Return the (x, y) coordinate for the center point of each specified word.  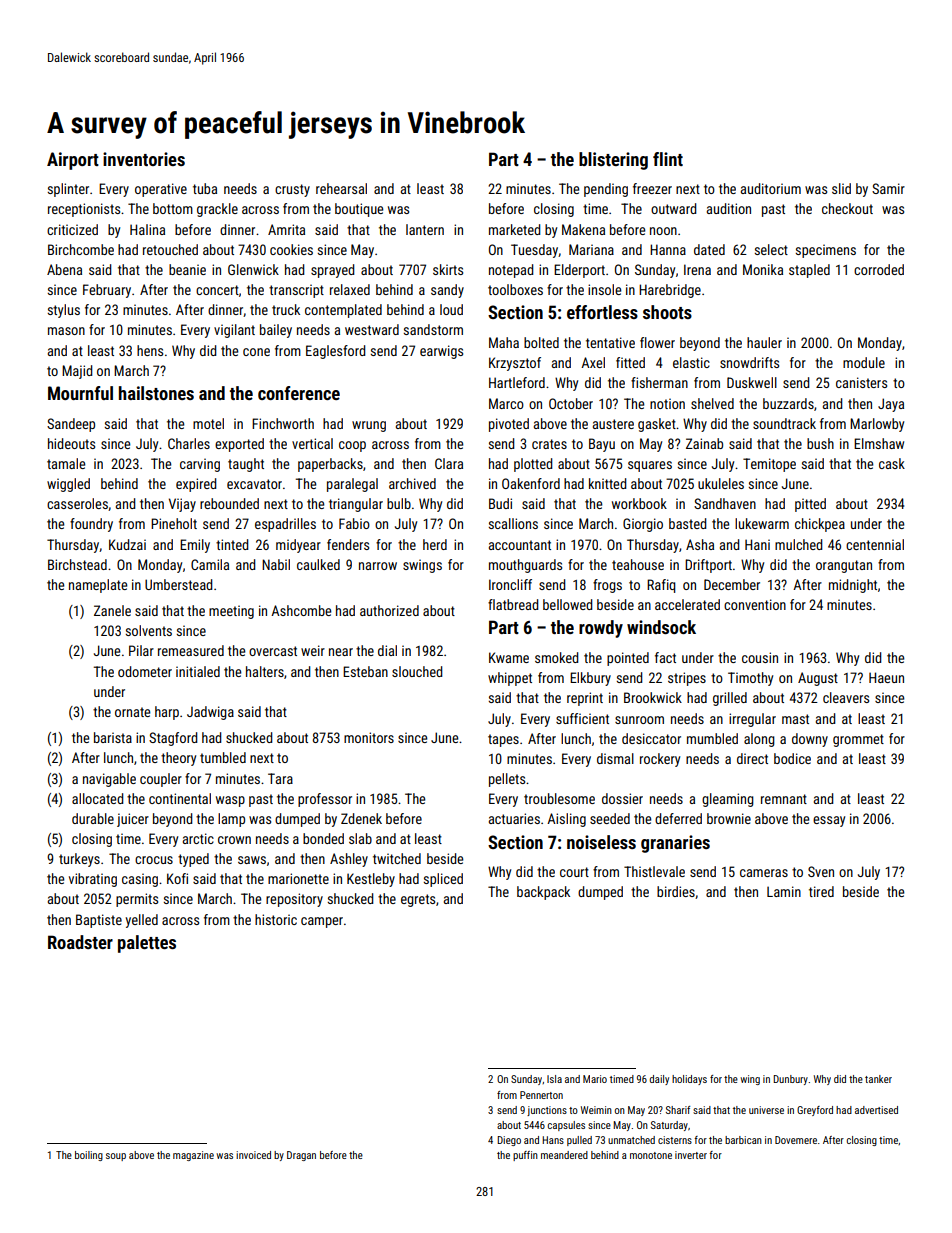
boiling (89, 1156)
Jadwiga (210, 713)
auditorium (771, 188)
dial (387, 650)
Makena (583, 229)
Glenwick (253, 269)
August (818, 679)
